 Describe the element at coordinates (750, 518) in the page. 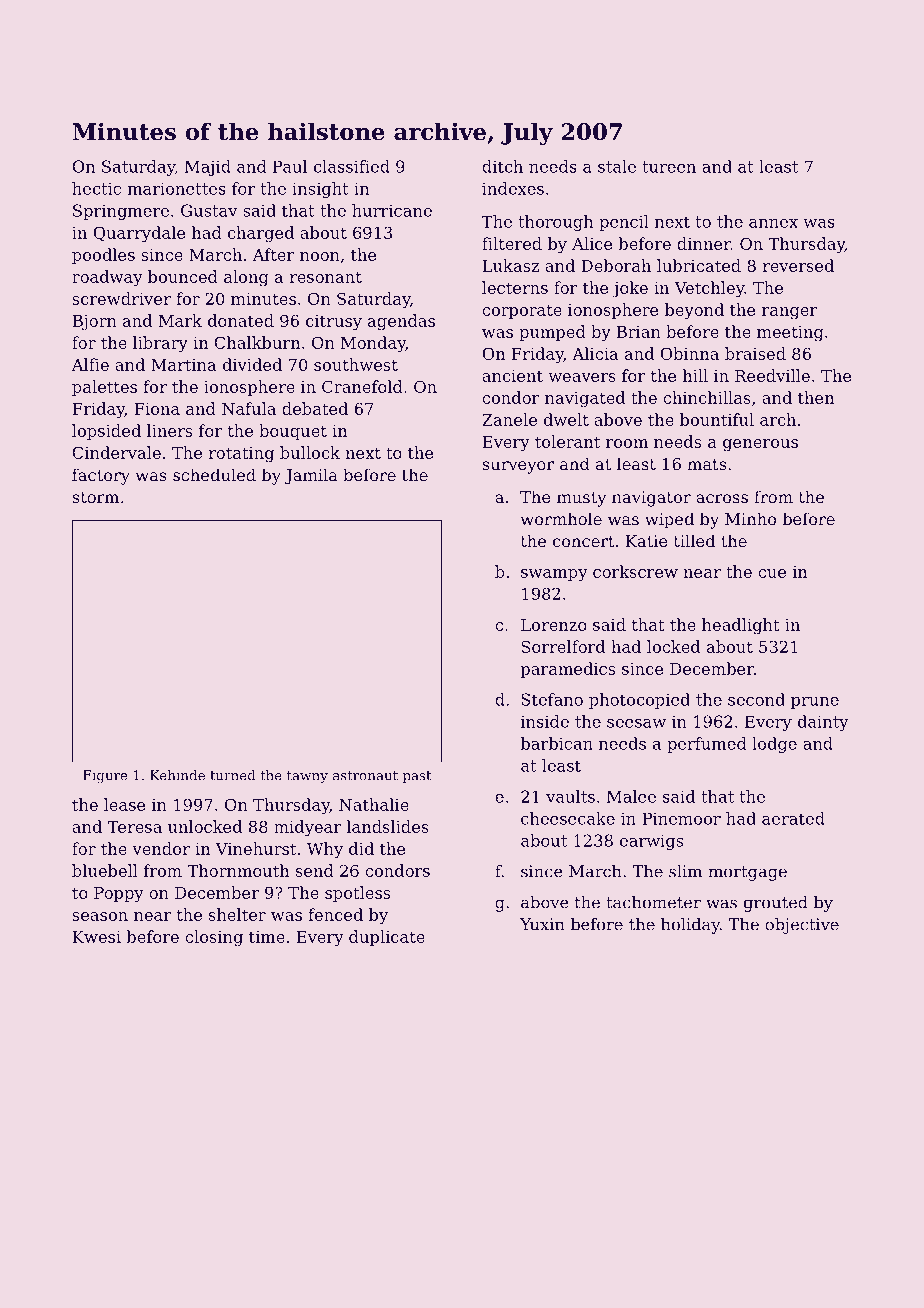

I see `Minho` at that location.
